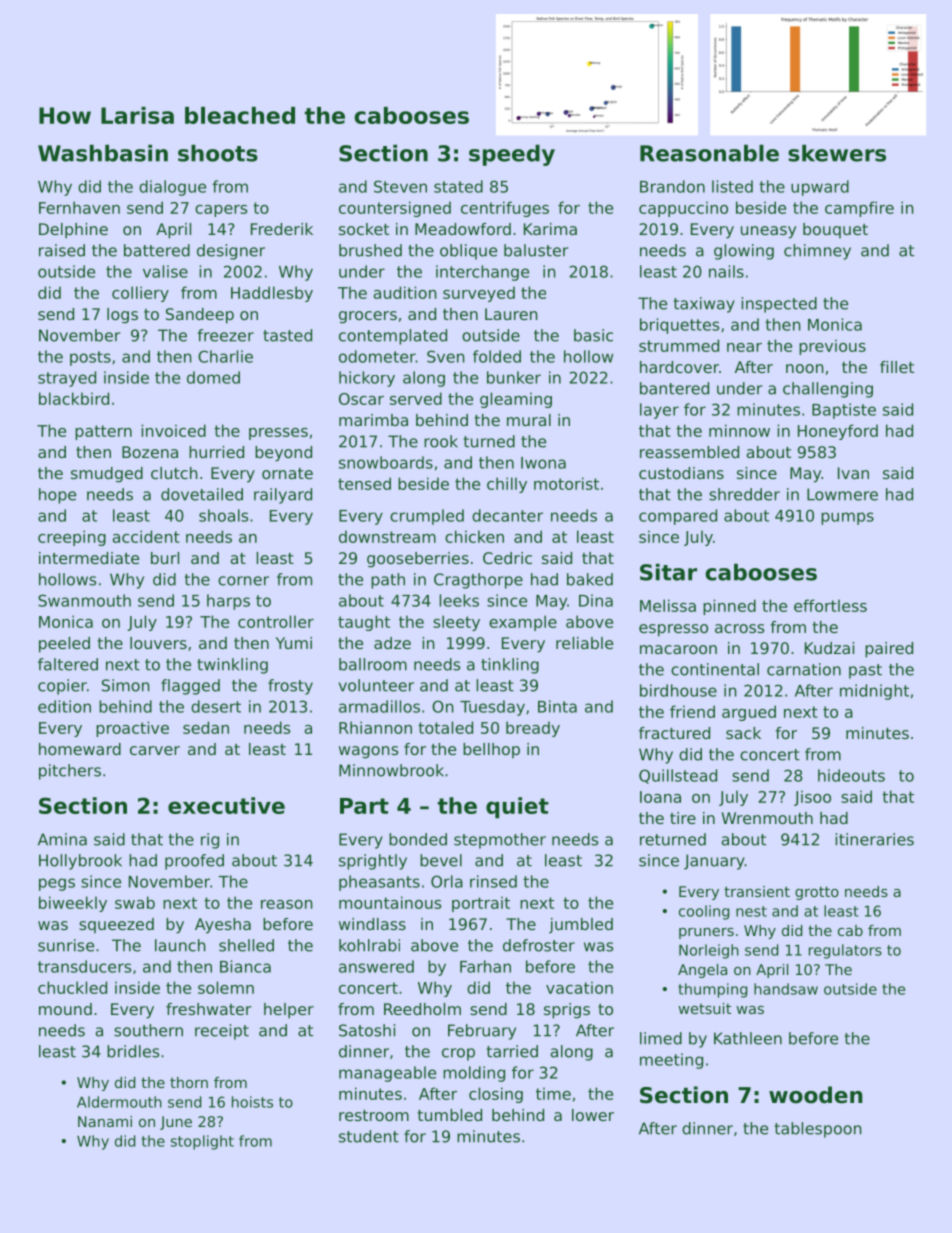  What do you see at coordinates (743, 733) in the screenshot?
I see `sack` at bounding box center [743, 733].
